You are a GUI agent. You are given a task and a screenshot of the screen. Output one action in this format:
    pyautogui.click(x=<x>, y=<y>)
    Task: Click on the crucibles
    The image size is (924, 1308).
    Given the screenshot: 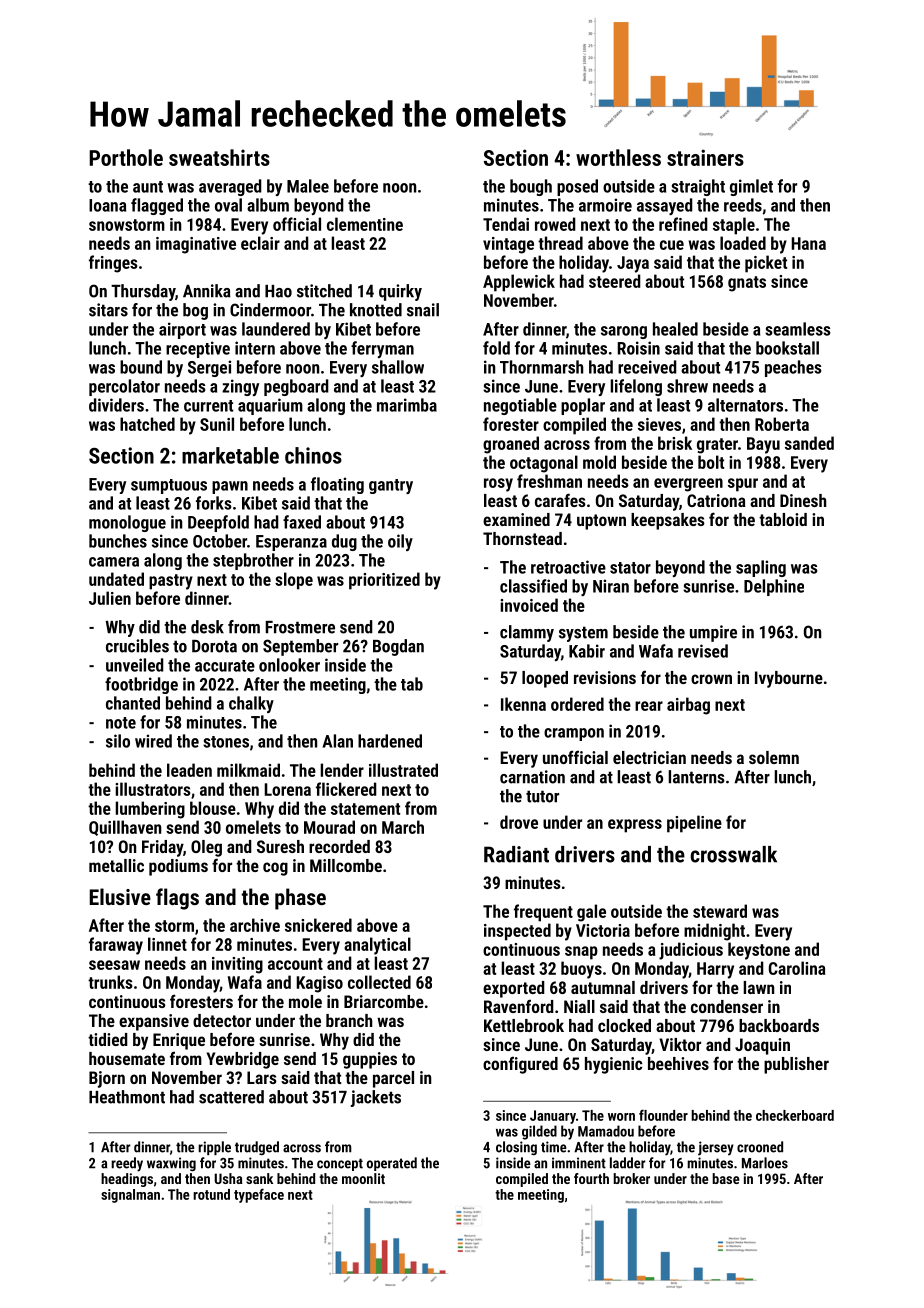 What is the action you would take?
    pyautogui.click(x=137, y=646)
